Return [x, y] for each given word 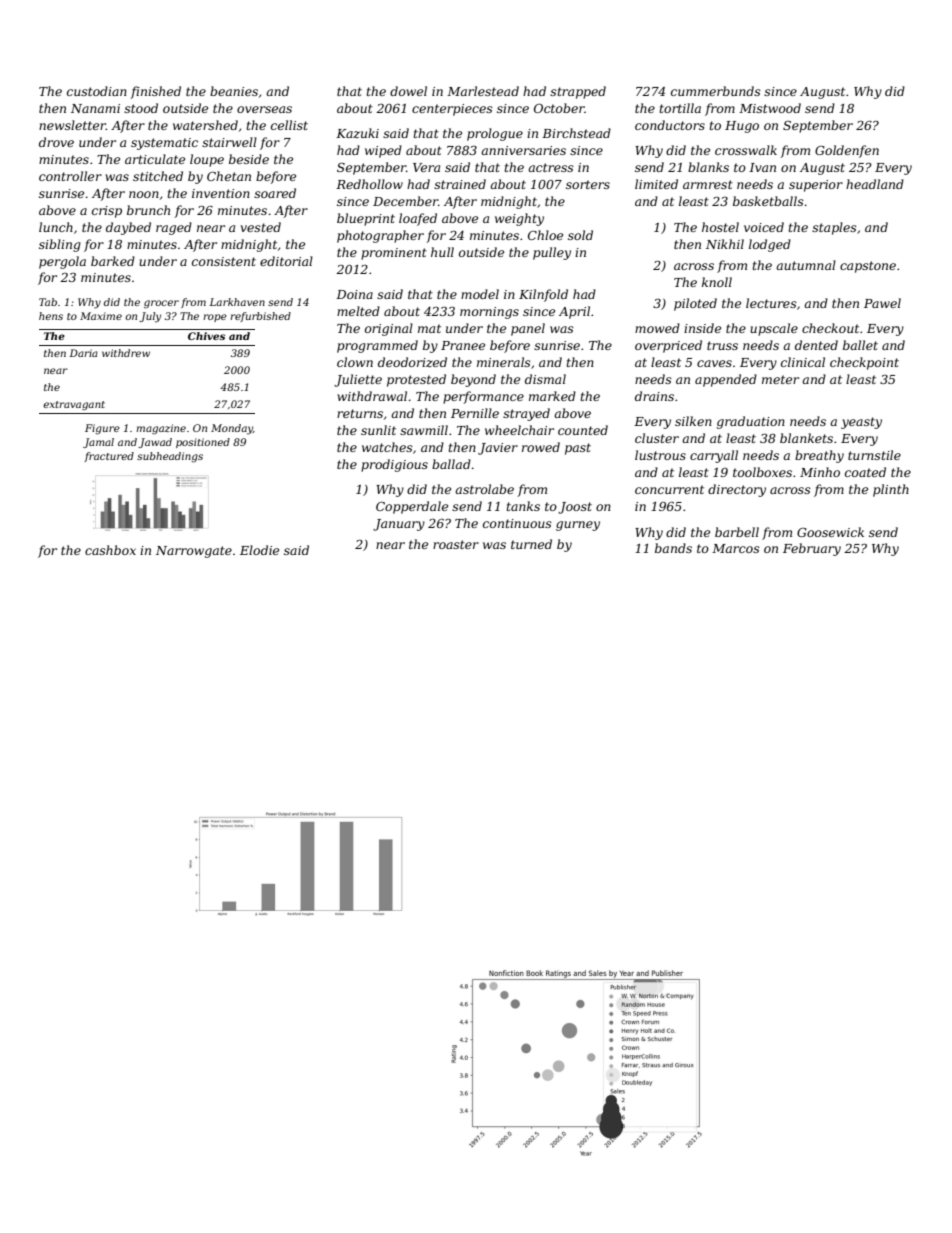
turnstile [874, 455]
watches [387, 447]
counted [583, 430]
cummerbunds [716, 91]
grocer [161, 304]
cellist [289, 125]
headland [875, 184]
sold [580, 235]
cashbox [110, 550]
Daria [83, 353]
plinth [891, 490]
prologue [495, 134]
